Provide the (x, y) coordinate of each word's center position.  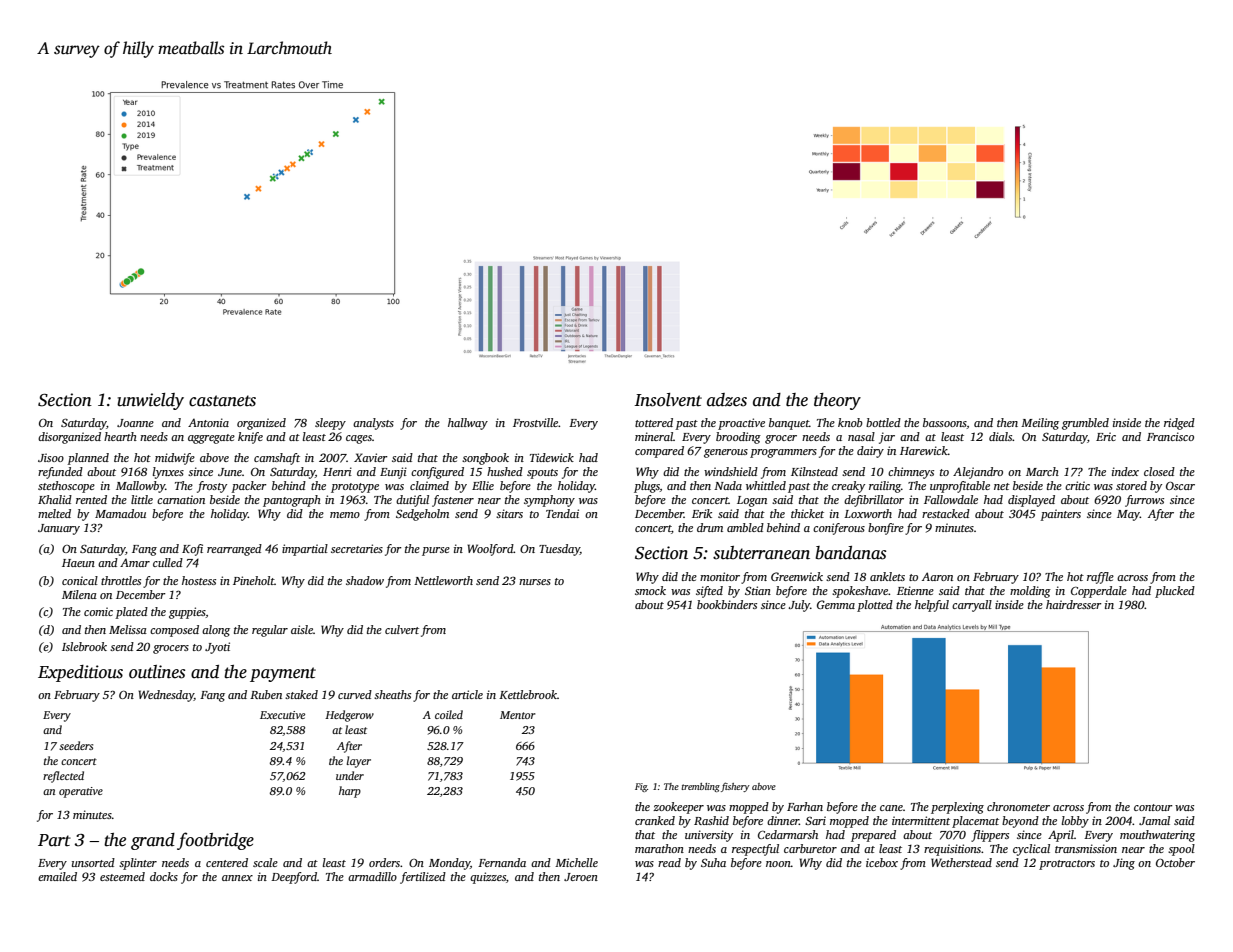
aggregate (211, 439)
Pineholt (254, 580)
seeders (76, 745)
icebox (882, 862)
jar (887, 438)
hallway (468, 424)
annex (237, 878)
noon (778, 864)
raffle (1100, 578)
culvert (402, 629)
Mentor (518, 715)
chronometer (1018, 806)
